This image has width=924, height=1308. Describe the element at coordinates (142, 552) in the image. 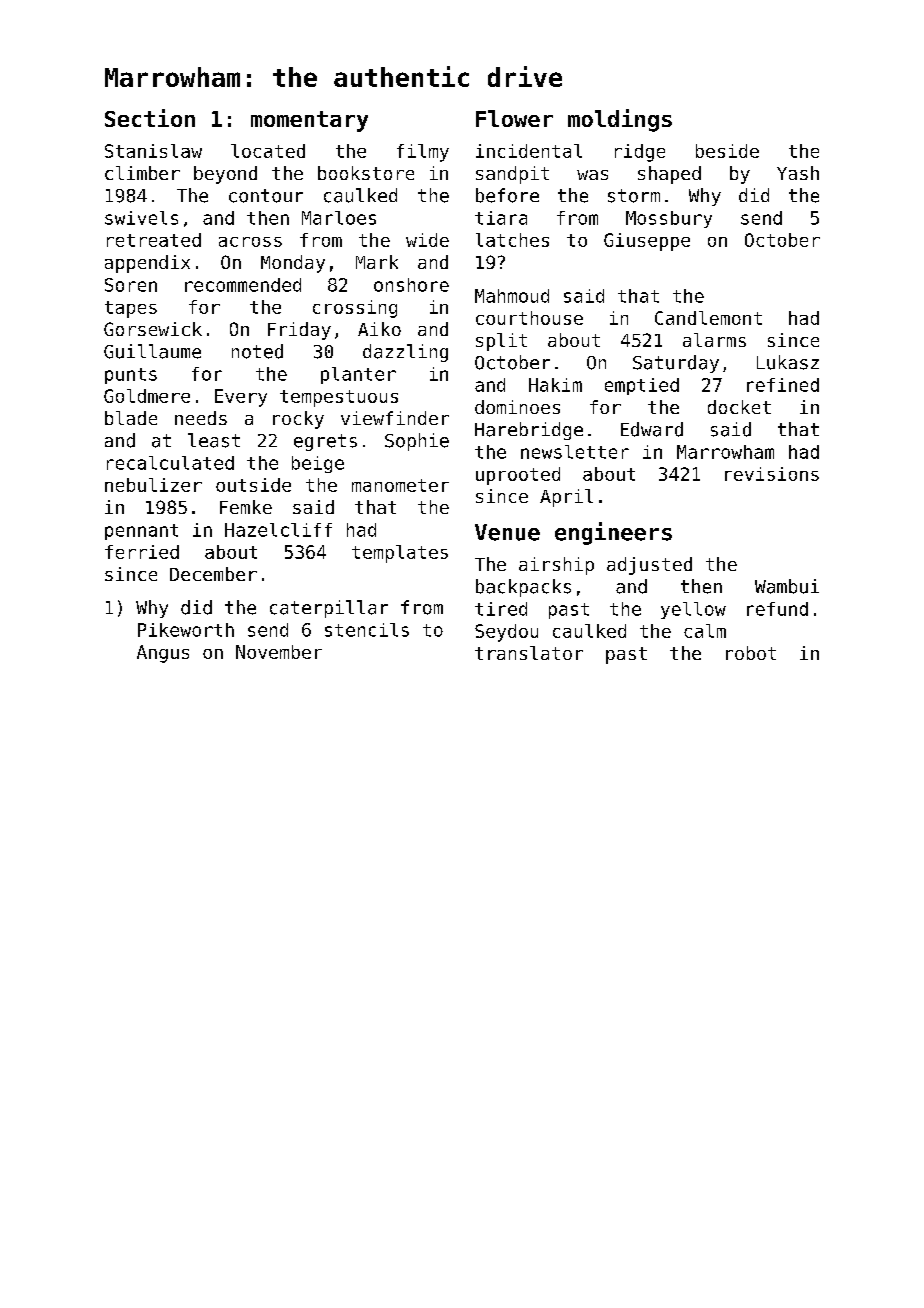

I see `ferried` at that location.
